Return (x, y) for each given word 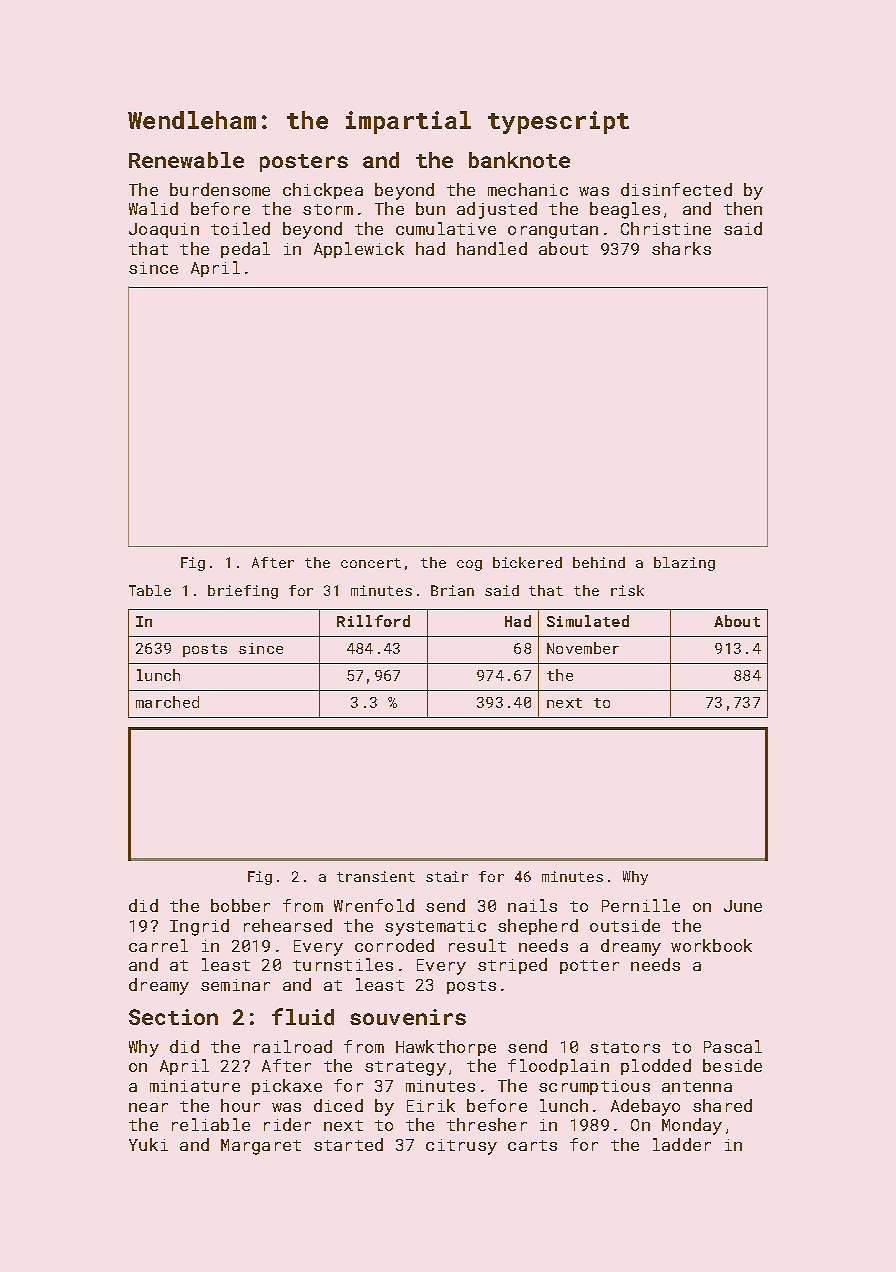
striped (512, 966)
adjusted (497, 210)
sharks (681, 248)
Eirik (431, 1105)
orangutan (553, 231)
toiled (240, 228)
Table (150, 590)
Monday (692, 1126)
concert (371, 563)
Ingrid (199, 927)
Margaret (261, 1147)
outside (625, 925)
